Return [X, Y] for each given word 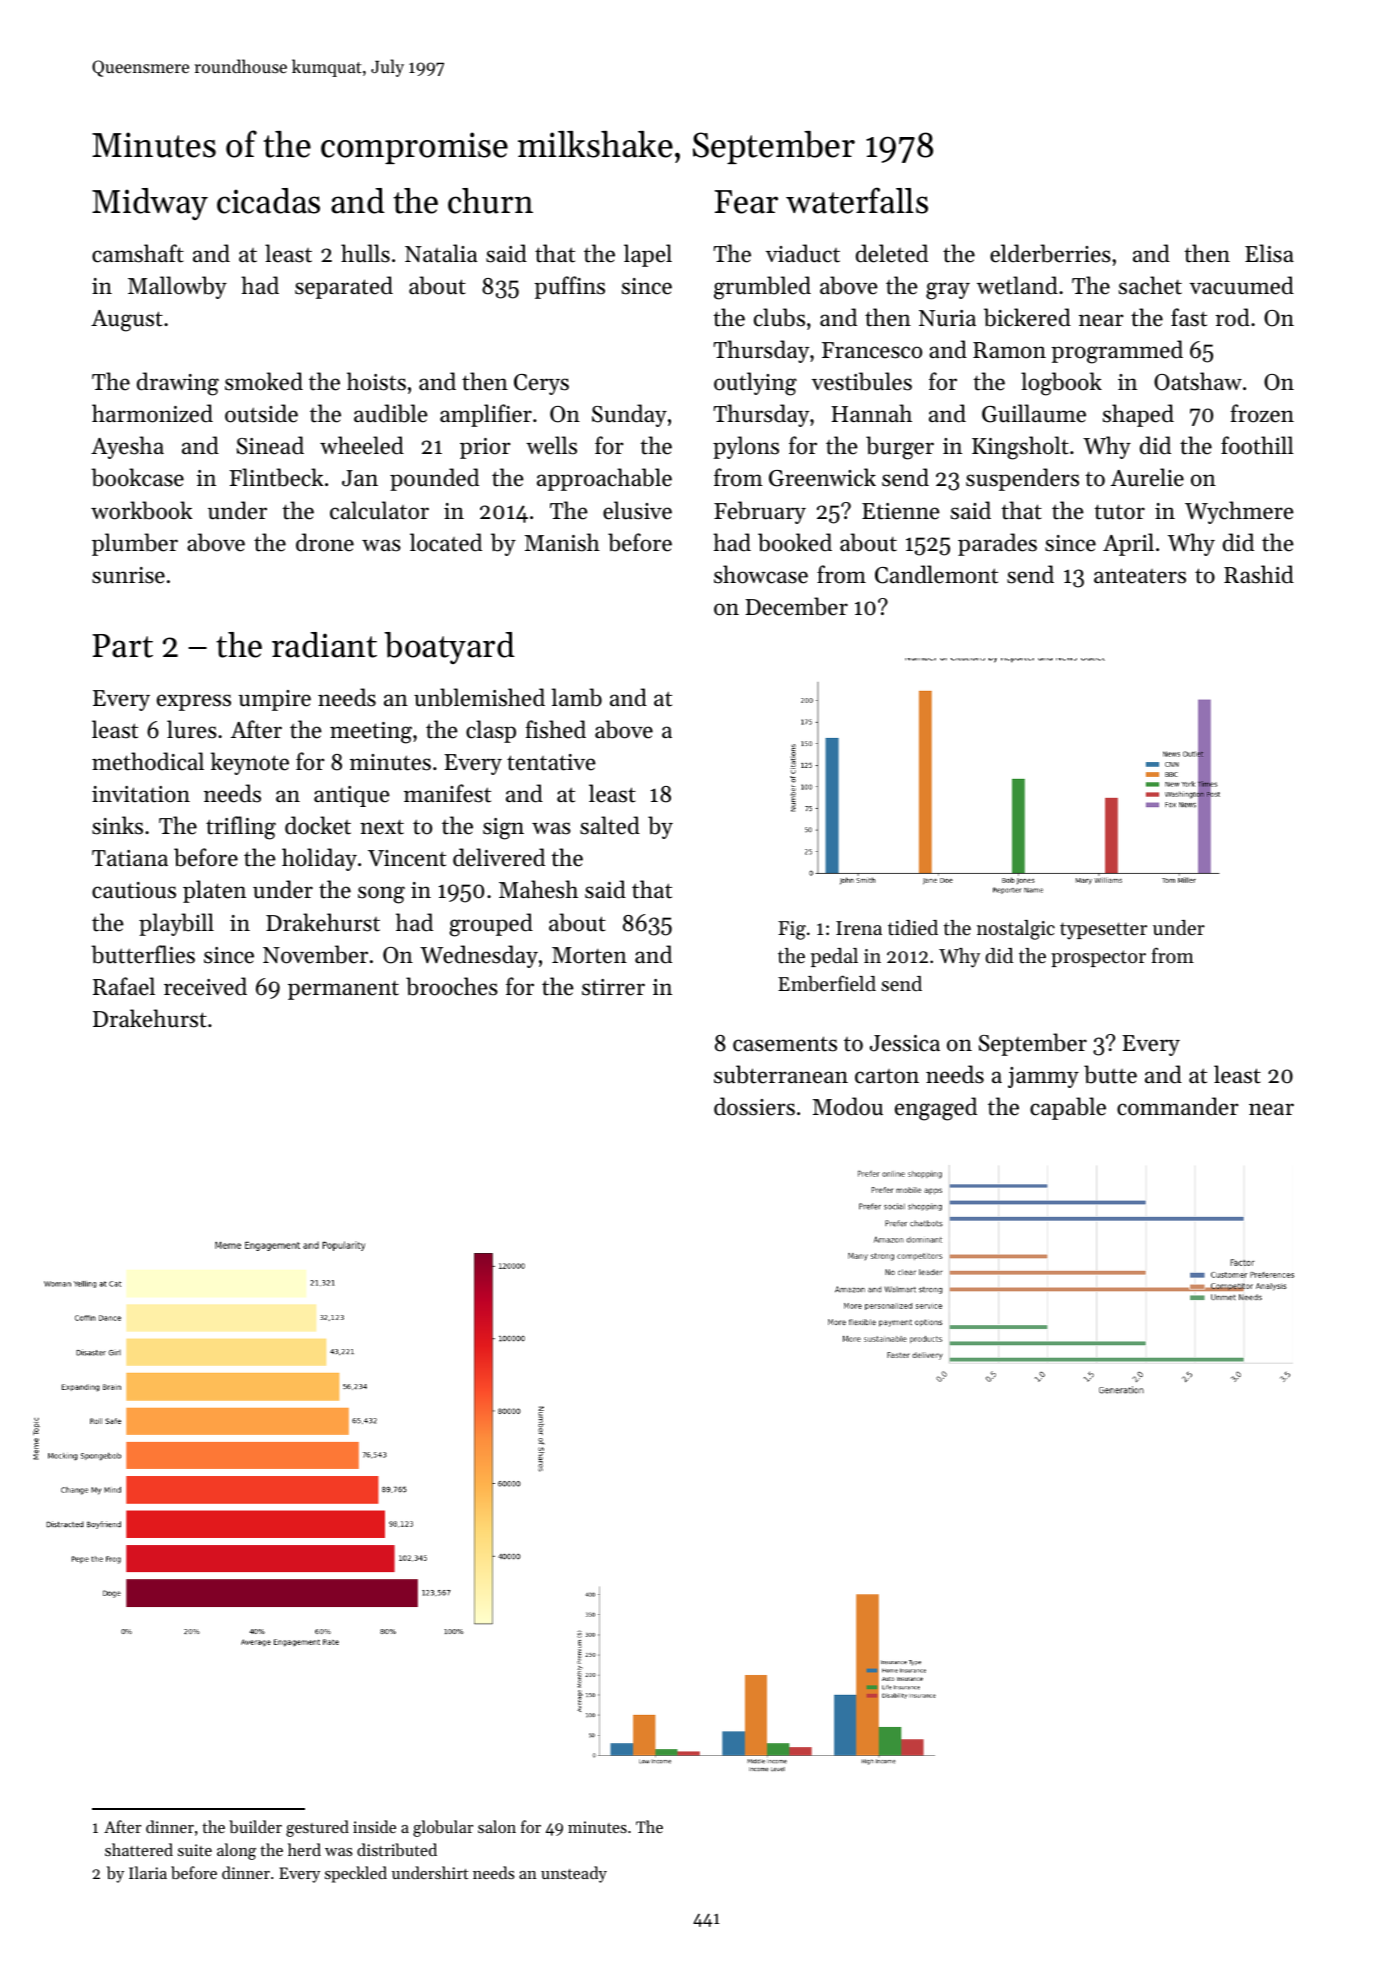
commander [1178, 1106]
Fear [746, 202]
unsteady [574, 1874]
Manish [562, 542]
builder [255, 1826]
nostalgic [1016, 930]
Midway [150, 204]
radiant [324, 645]
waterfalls [857, 200]
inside [374, 1826]
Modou [848, 1106]
